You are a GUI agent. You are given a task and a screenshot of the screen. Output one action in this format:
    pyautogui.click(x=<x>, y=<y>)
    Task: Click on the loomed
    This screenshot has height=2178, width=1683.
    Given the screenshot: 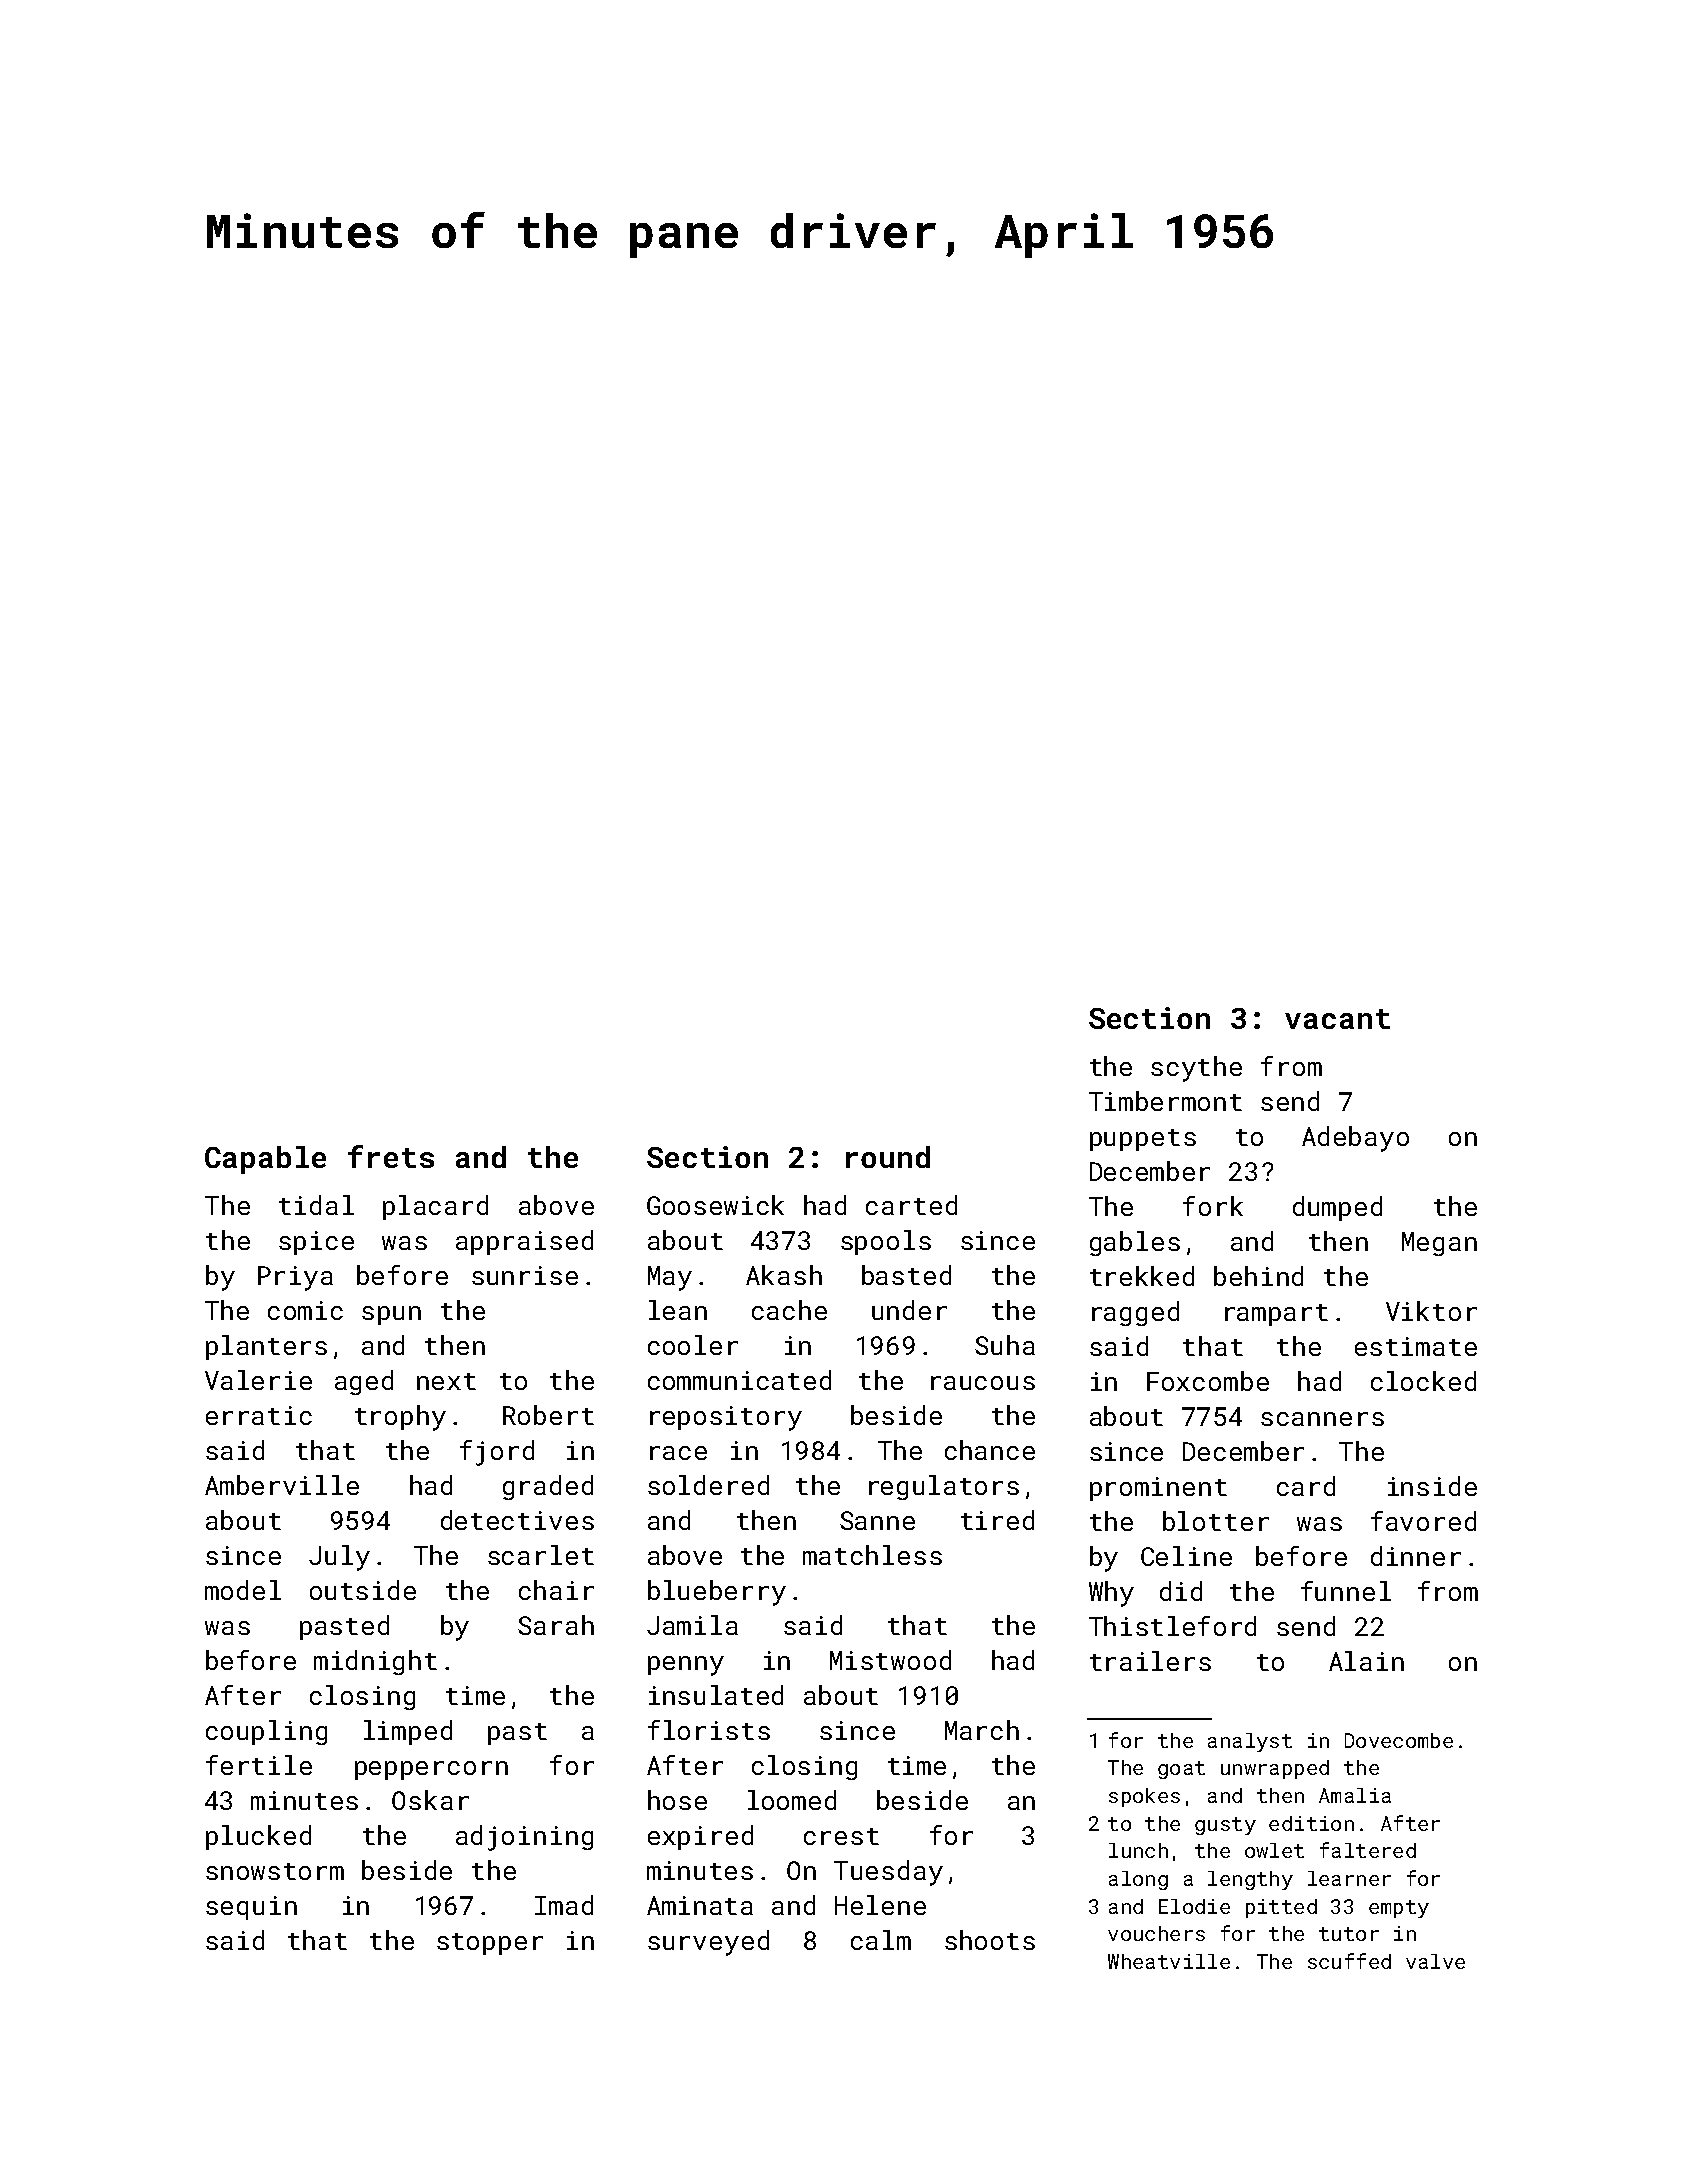 What is the action you would take?
    pyautogui.click(x=792, y=1800)
